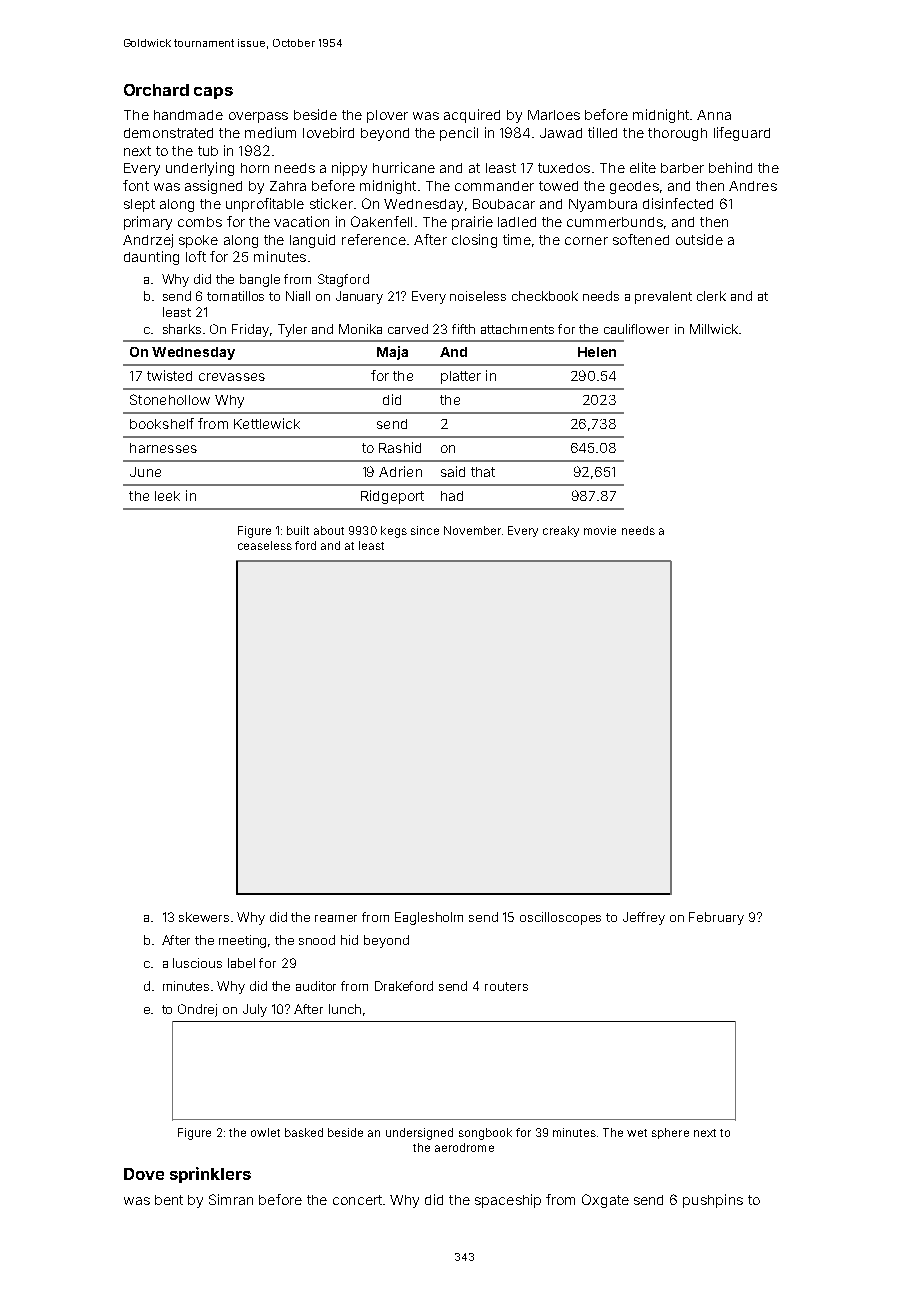  What do you see at coordinates (472, 530) in the screenshot?
I see `November` at bounding box center [472, 530].
